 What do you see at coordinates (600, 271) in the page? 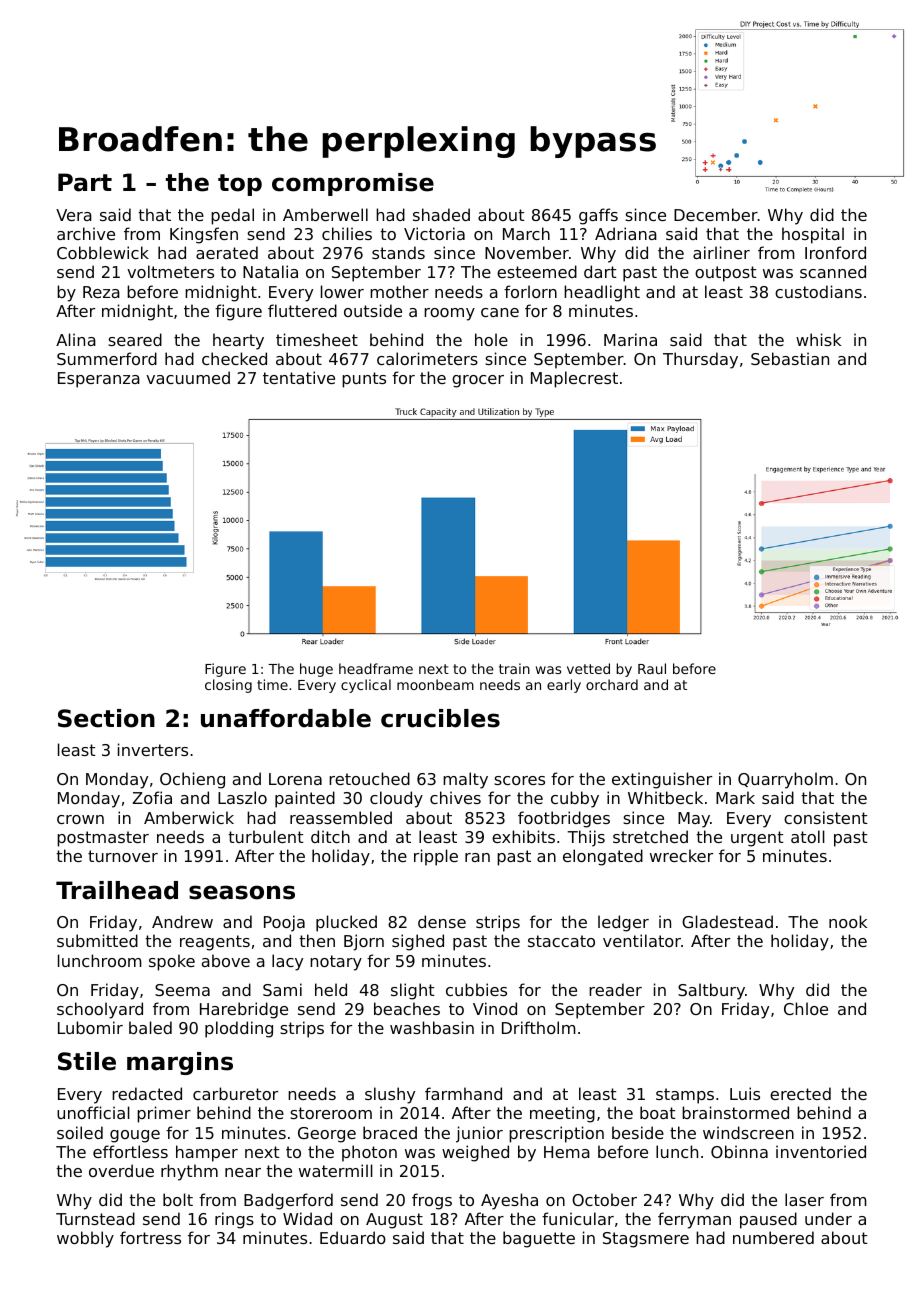
I see `dart` at bounding box center [600, 271].
